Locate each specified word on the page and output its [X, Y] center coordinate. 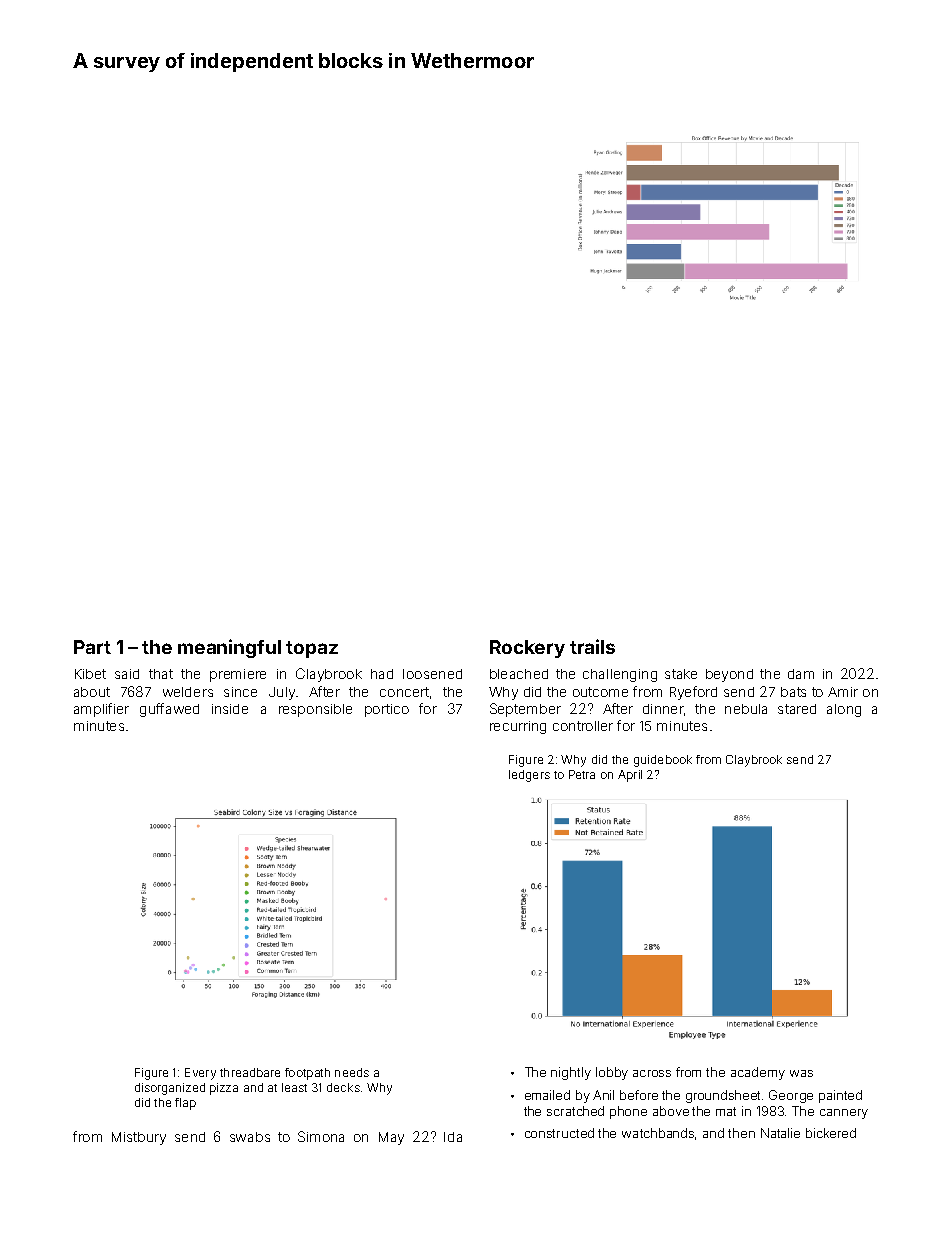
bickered [831, 1133]
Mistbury [139, 1138]
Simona [321, 1136]
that [161, 674]
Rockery [527, 649]
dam [801, 674]
